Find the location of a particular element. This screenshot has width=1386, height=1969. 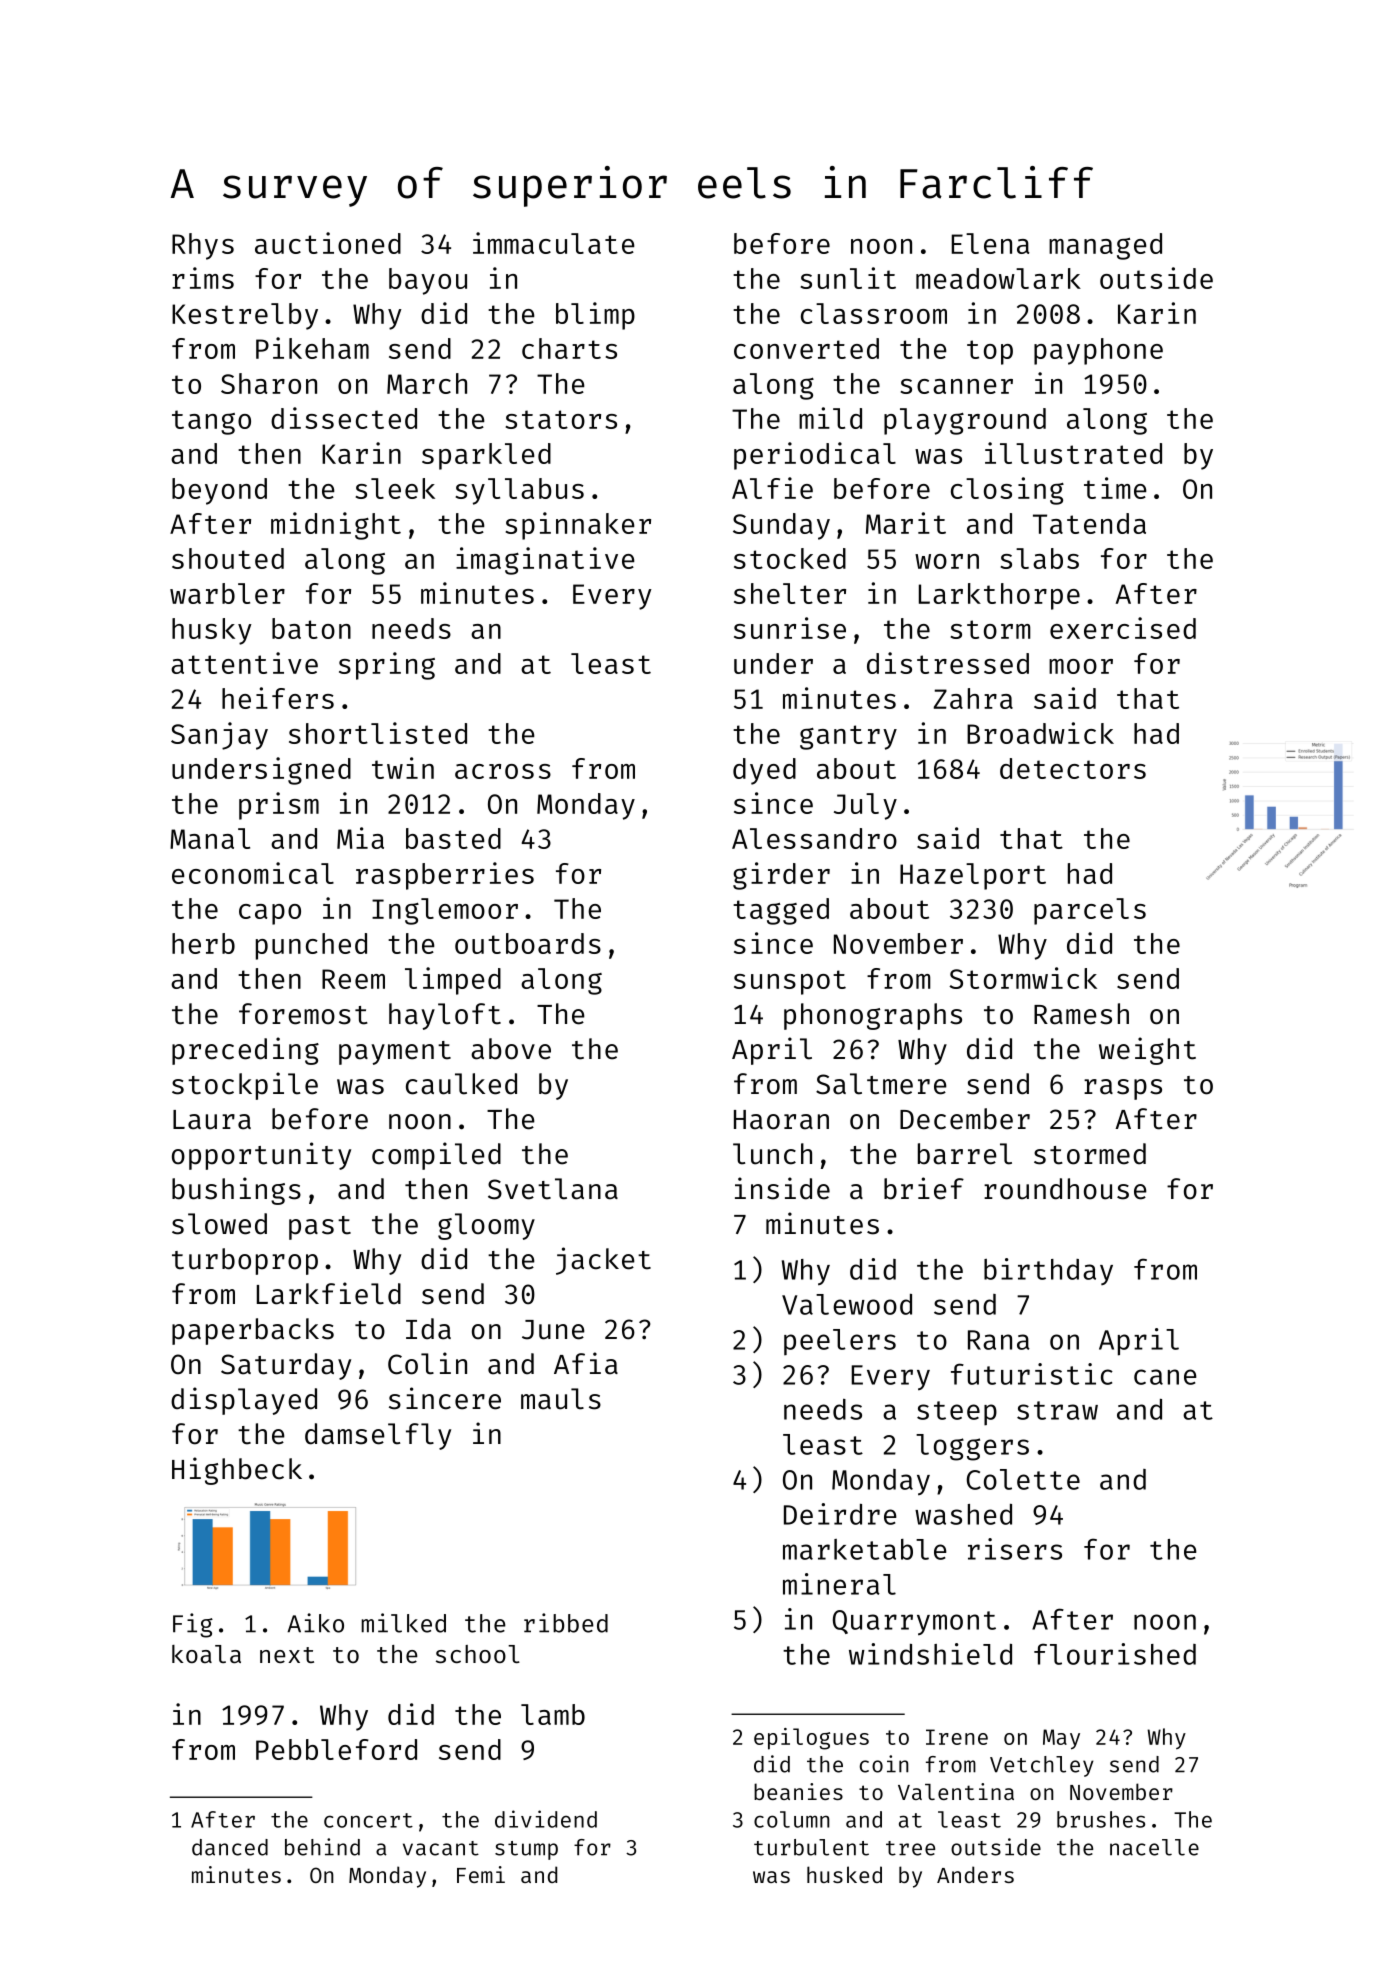

auctioned is located at coordinates (328, 243).
